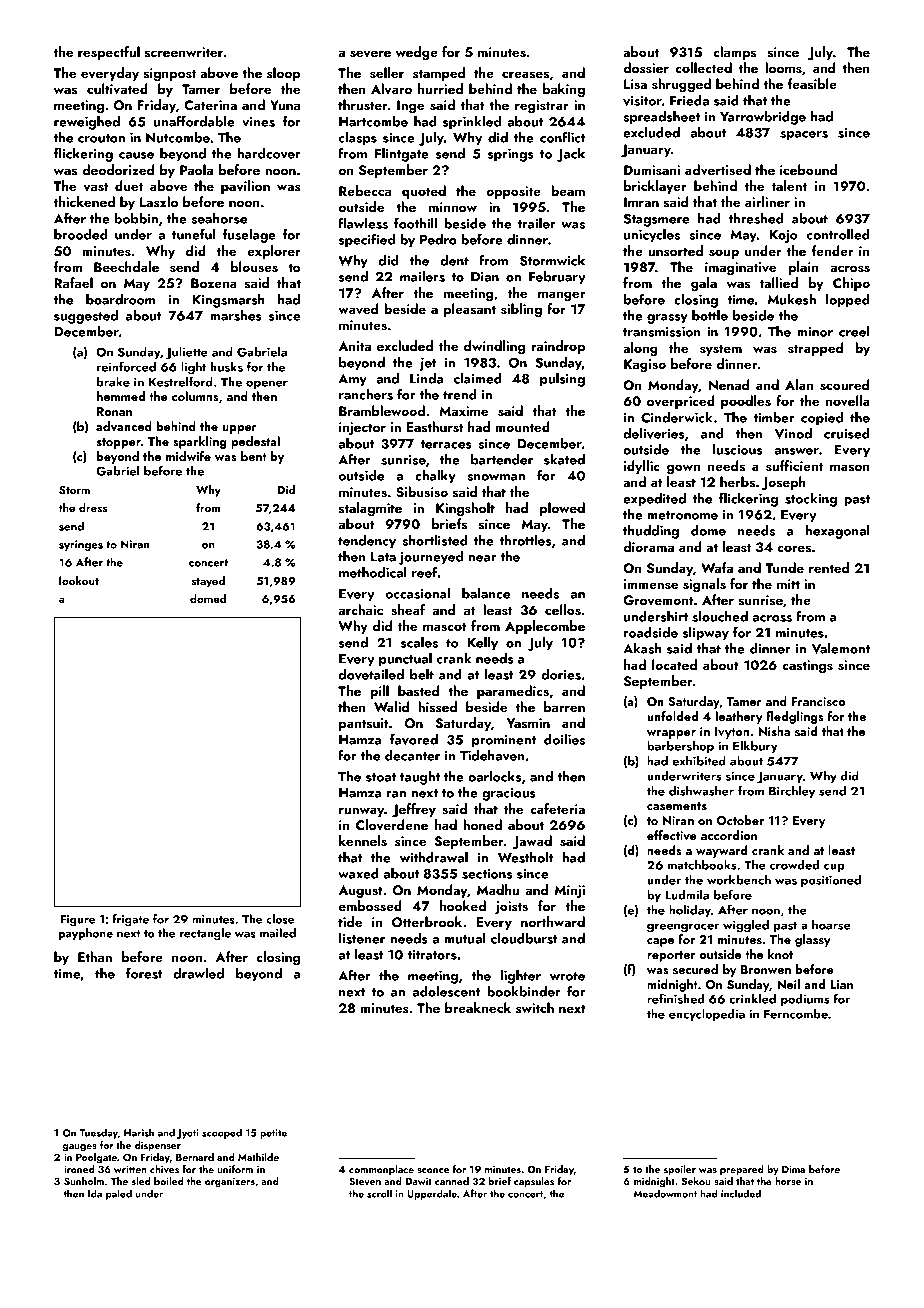 Image resolution: width=924 pixels, height=1308 pixels. Describe the element at coordinates (440, 88) in the screenshot. I see `hurried` at that location.
